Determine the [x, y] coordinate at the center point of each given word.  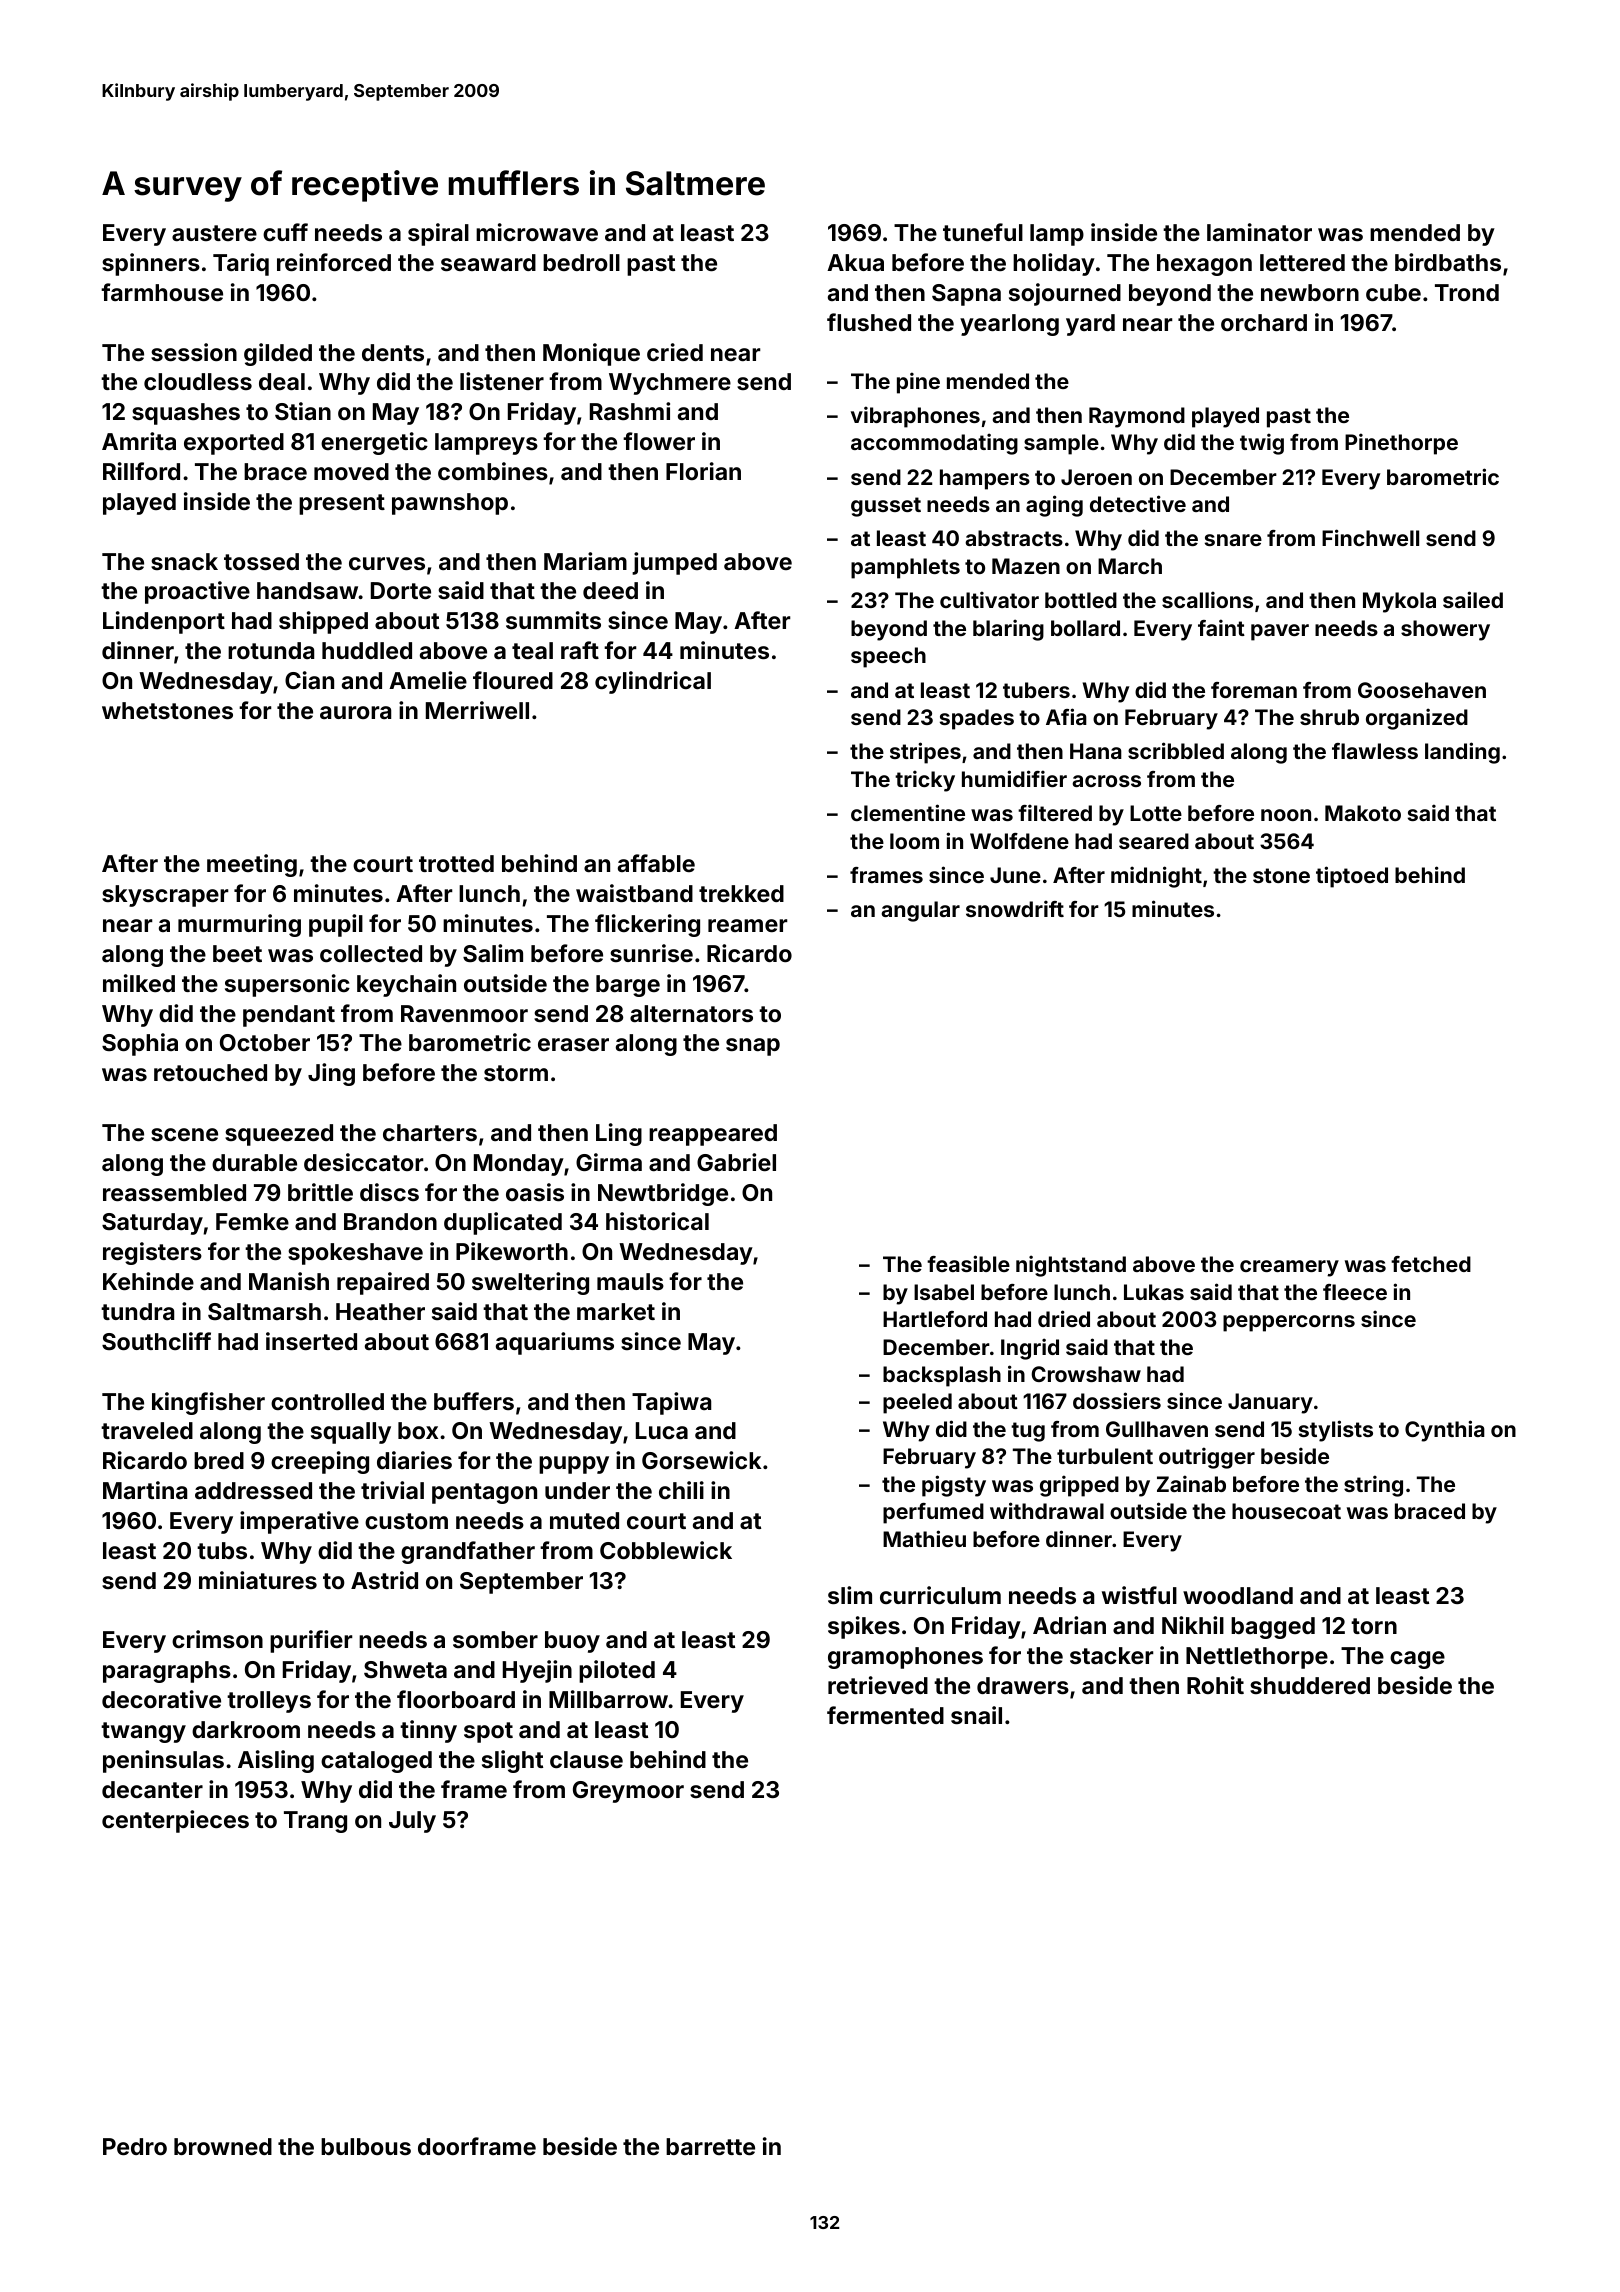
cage [1417, 1660]
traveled [147, 1430]
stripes [925, 753]
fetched [1431, 1264]
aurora [355, 712]
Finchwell [1370, 537]
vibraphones [915, 417]
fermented [885, 1715]
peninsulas [163, 1761]
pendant [289, 1016]
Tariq [241, 264]
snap [753, 1047]
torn [1374, 1626]
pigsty [954, 1486]
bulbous [366, 2146]
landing [1462, 753]
